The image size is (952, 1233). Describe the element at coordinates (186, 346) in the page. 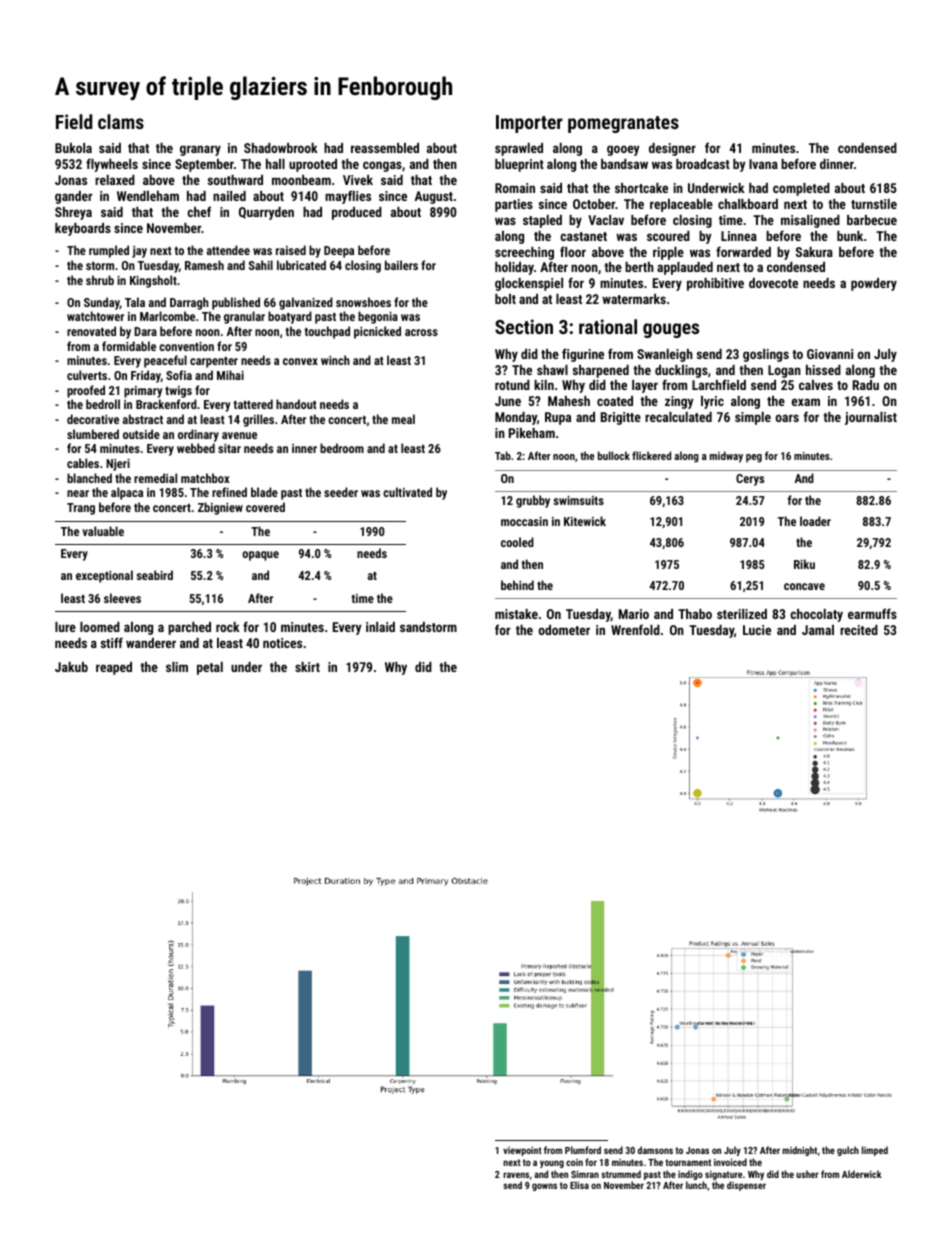

I see `convention` at that location.
